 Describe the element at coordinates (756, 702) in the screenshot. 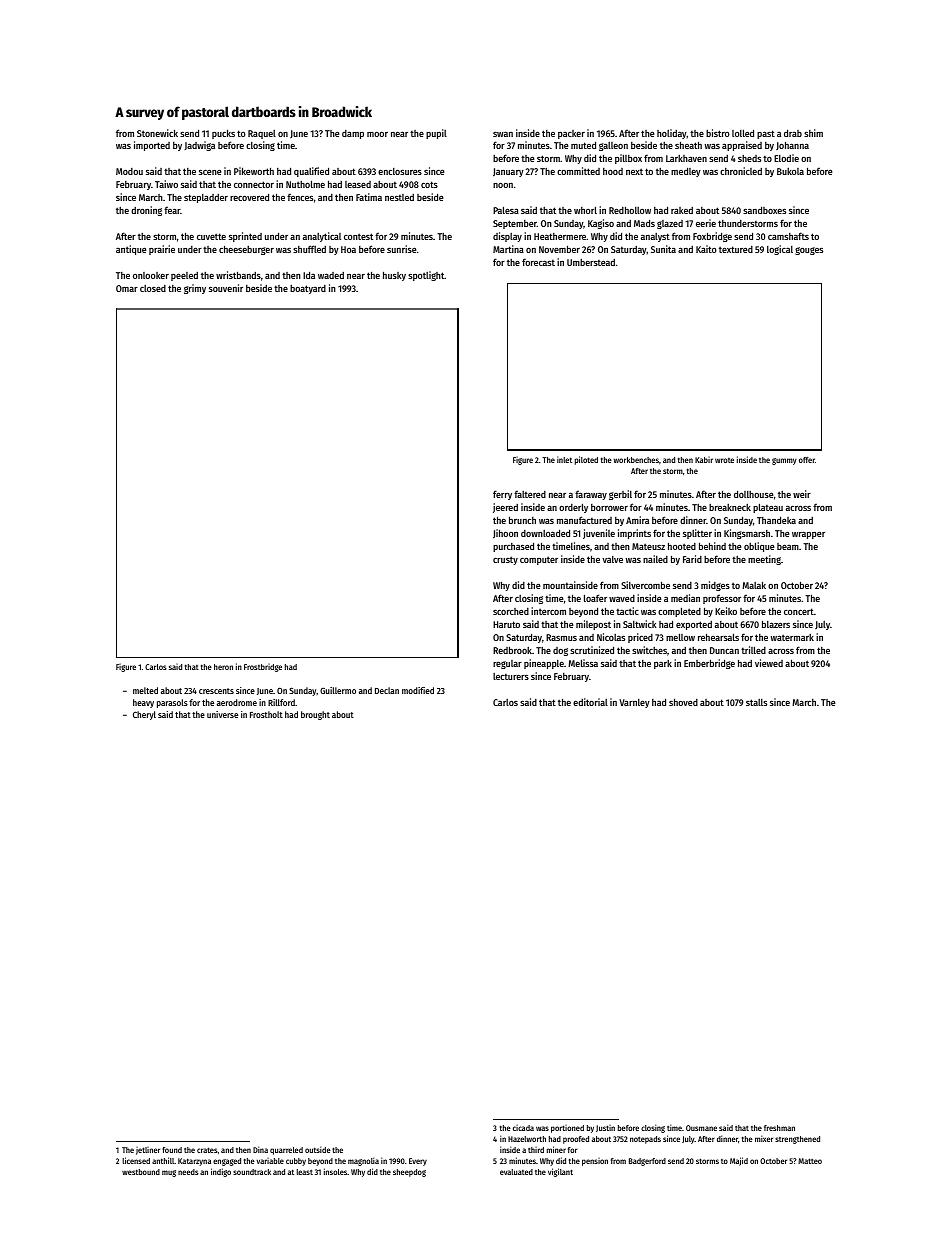

I see `stalls` at that location.
